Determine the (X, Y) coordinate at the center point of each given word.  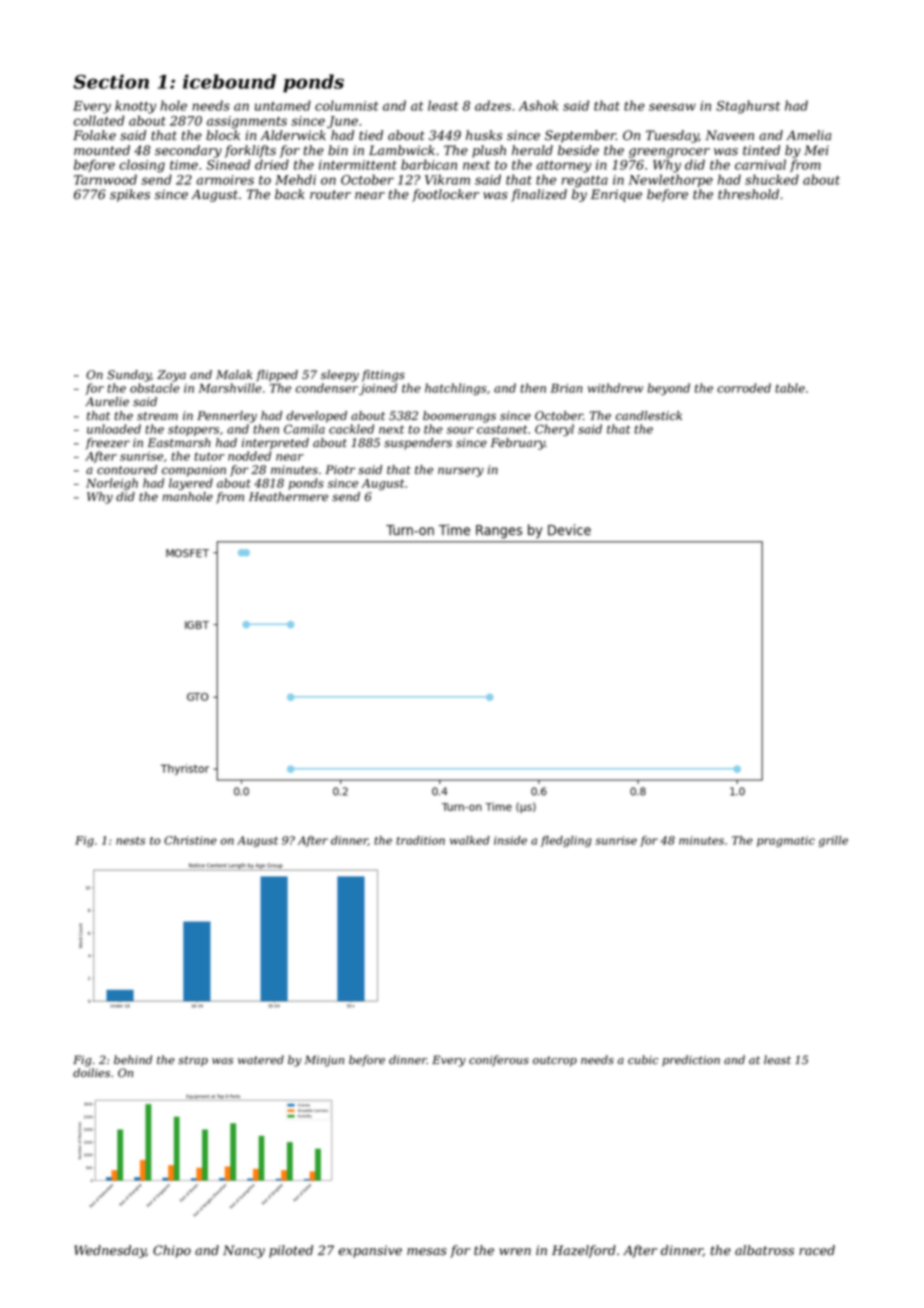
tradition (420, 840)
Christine (190, 840)
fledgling (566, 841)
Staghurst (748, 107)
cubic (643, 1060)
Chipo (172, 1251)
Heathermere (288, 497)
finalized (539, 195)
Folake (94, 135)
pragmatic (786, 841)
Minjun (324, 1061)
